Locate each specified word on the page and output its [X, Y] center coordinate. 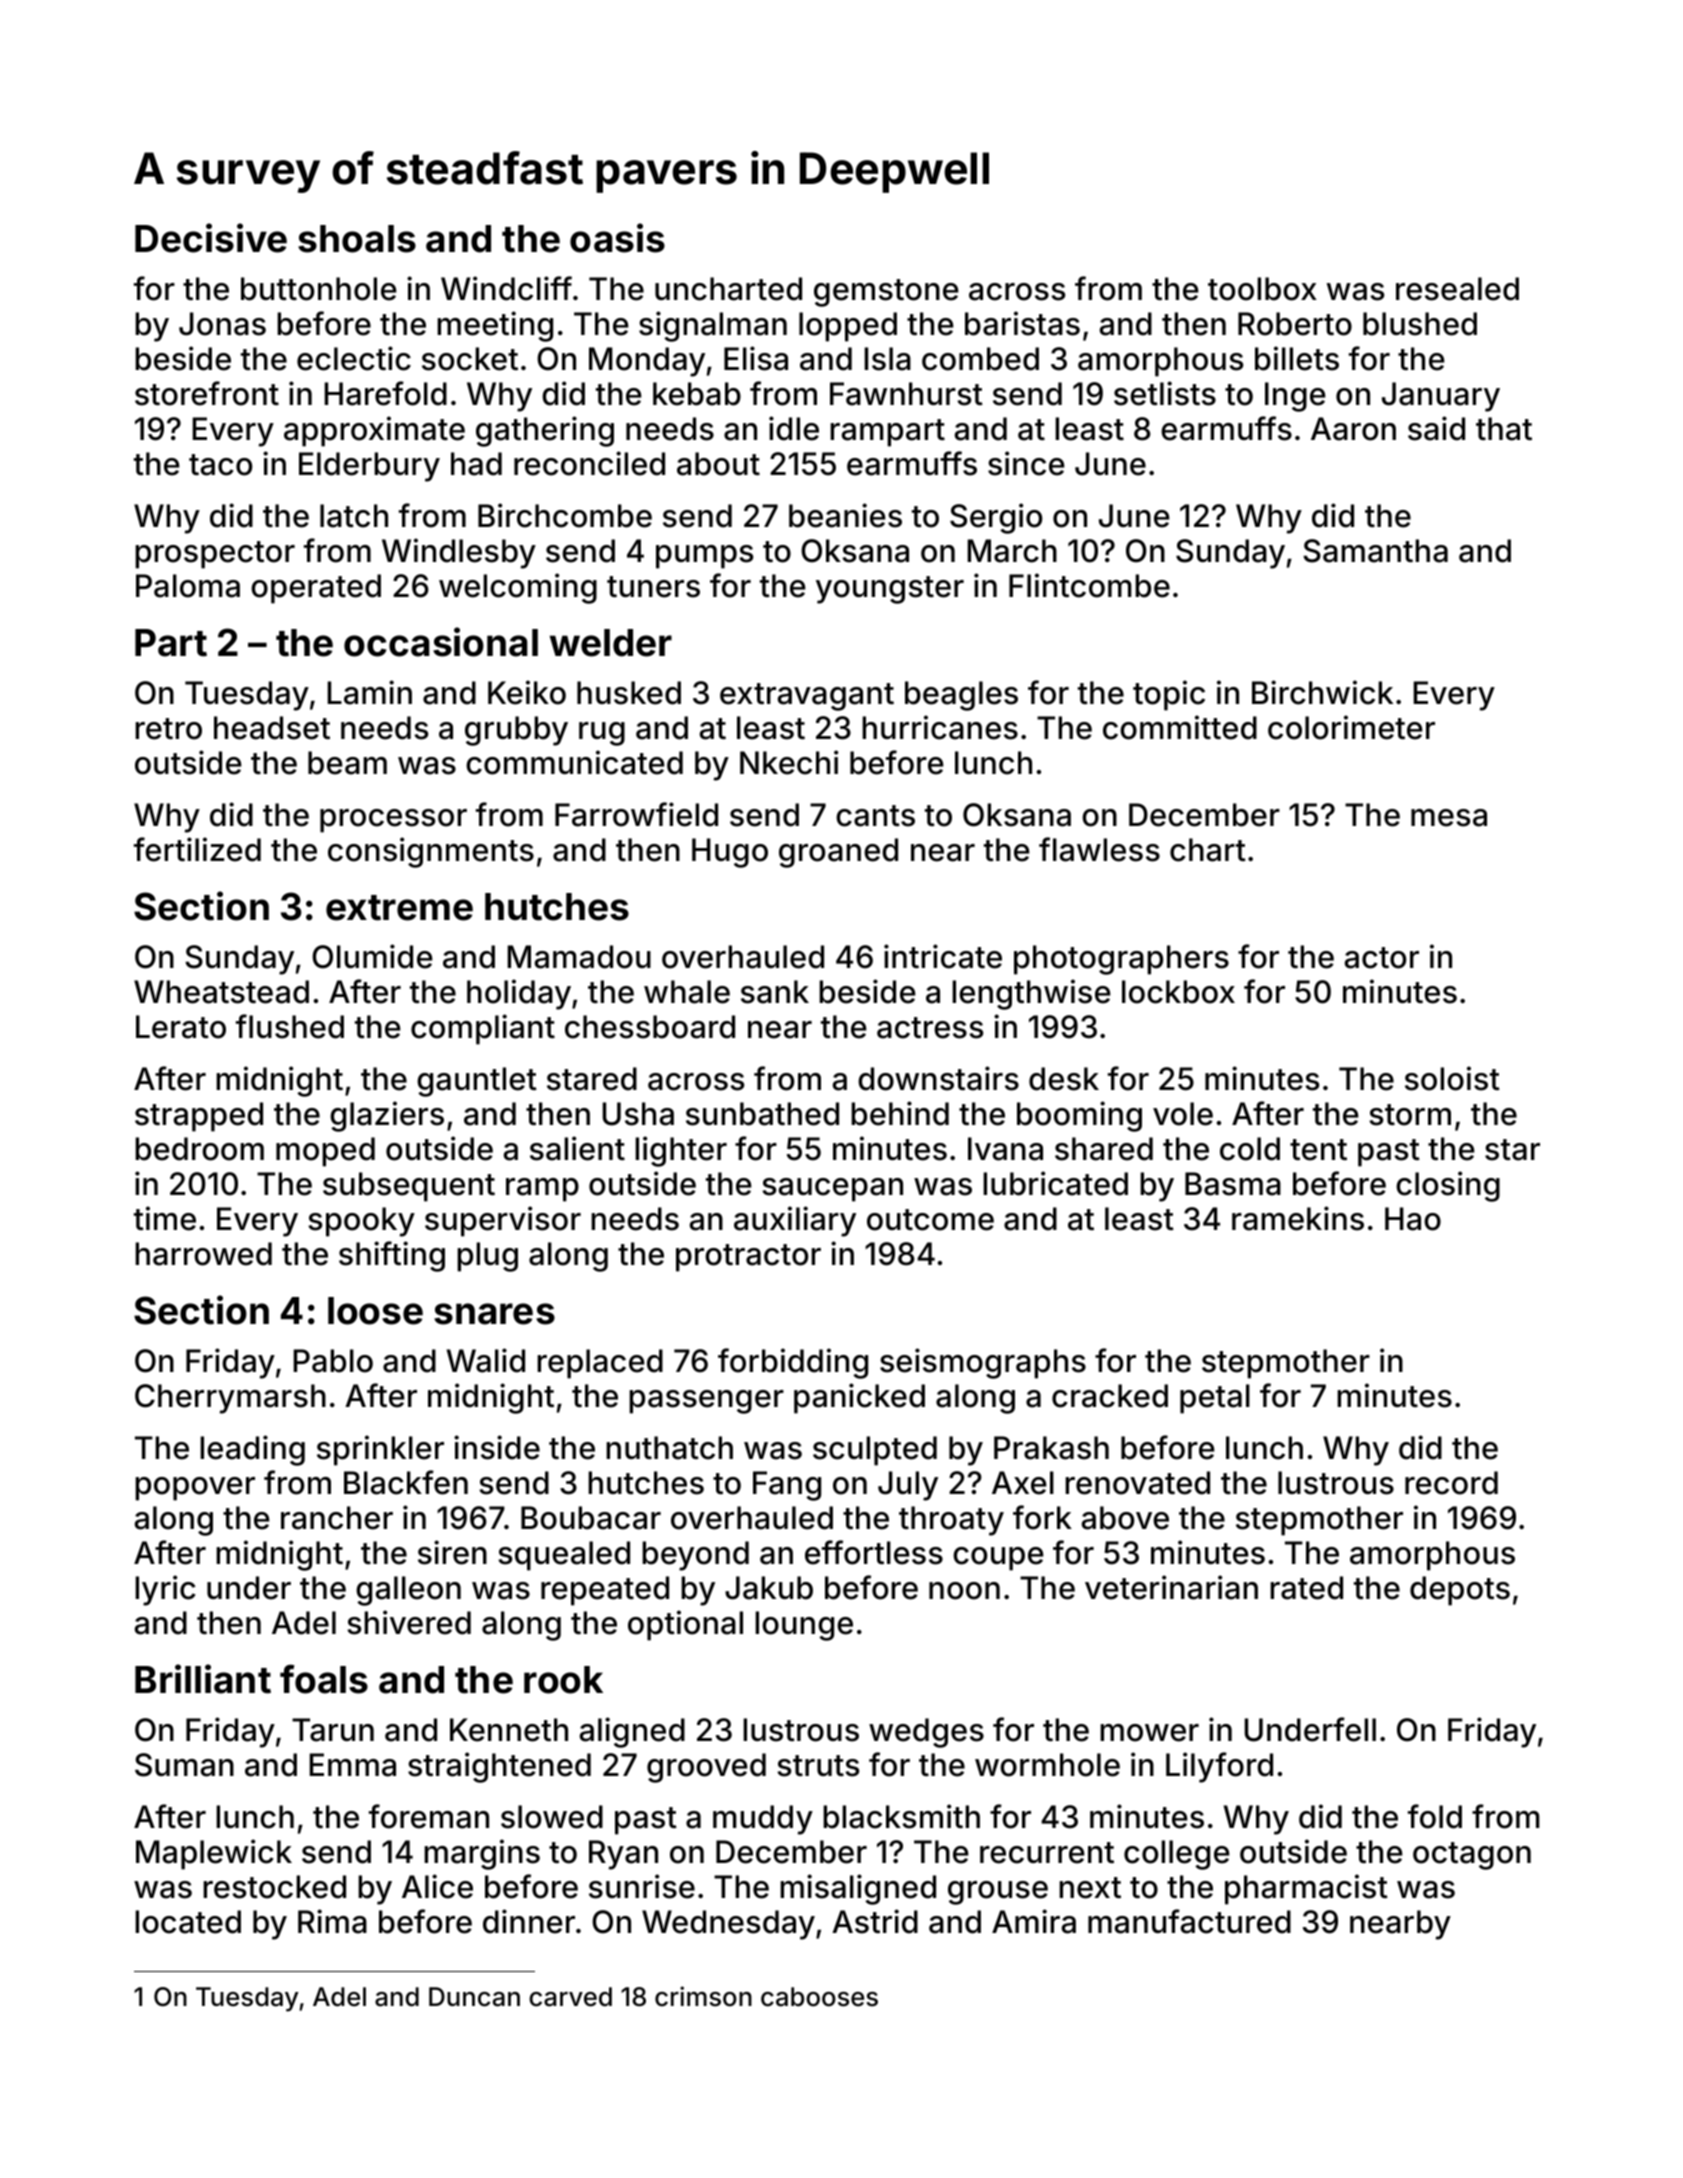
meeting [495, 326]
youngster [890, 590]
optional [685, 1625]
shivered [409, 1622]
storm [1410, 1115]
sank [775, 992]
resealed [1457, 289]
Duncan [474, 1997]
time [165, 1218]
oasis [617, 238]
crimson [703, 1996]
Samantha [1375, 551]
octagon [1472, 1856]
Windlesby [459, 553]
